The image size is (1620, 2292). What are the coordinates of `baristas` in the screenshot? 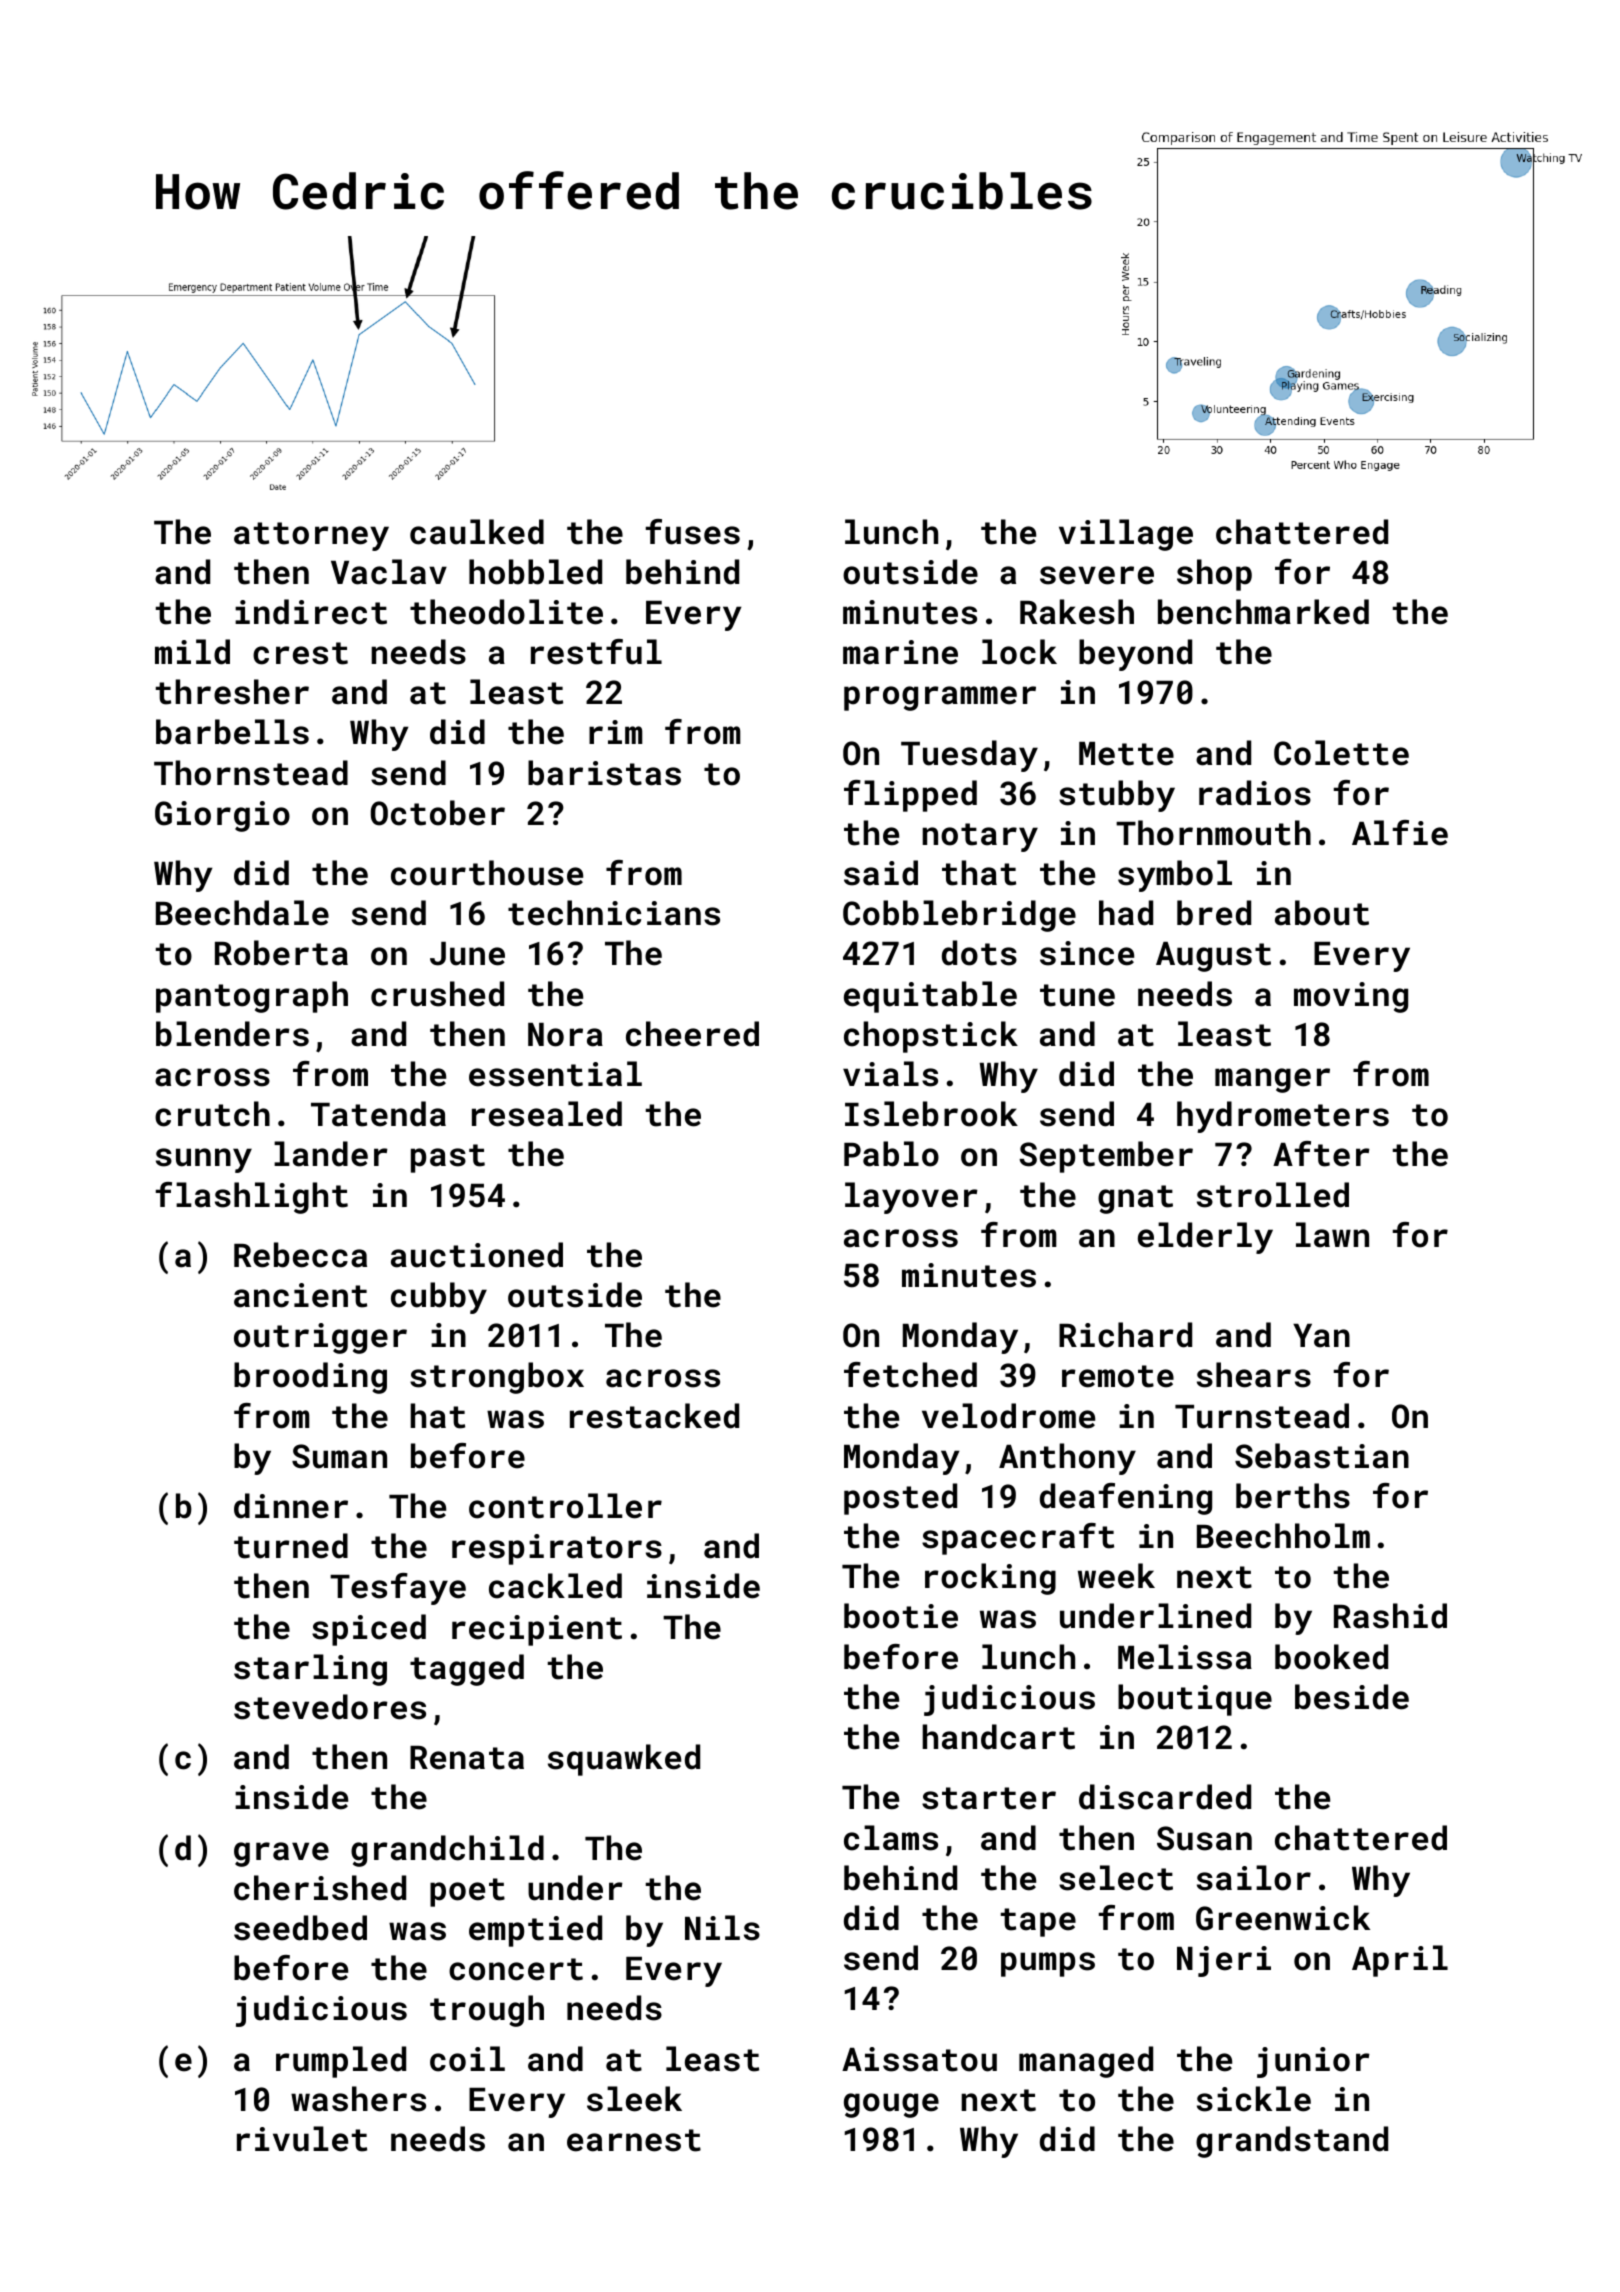 It's located at (604, 773).
